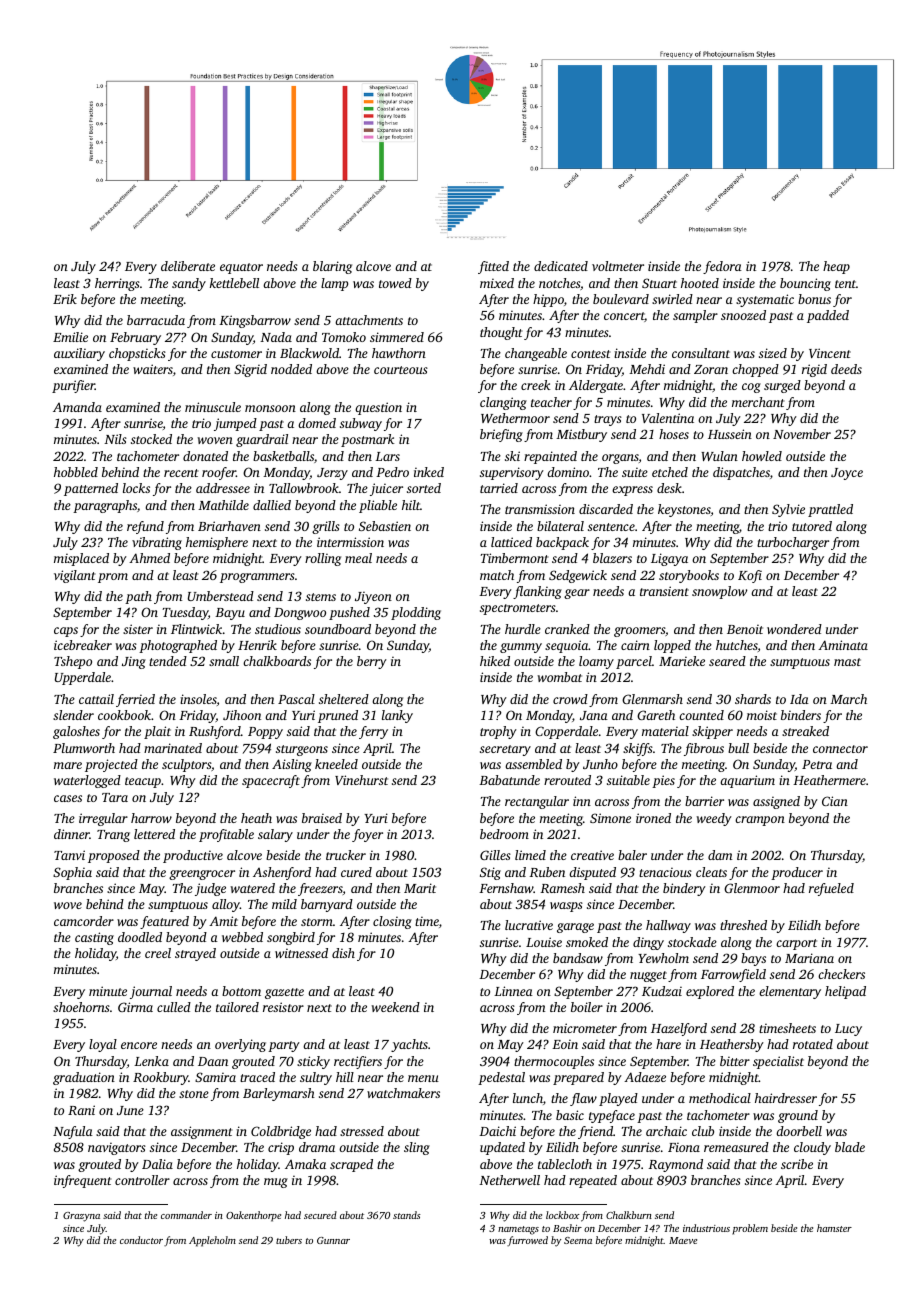 The image size is (924, 1308). Describe the element at coordinates (76, 732) in the screenshot. I see `galoshes` at that location.
